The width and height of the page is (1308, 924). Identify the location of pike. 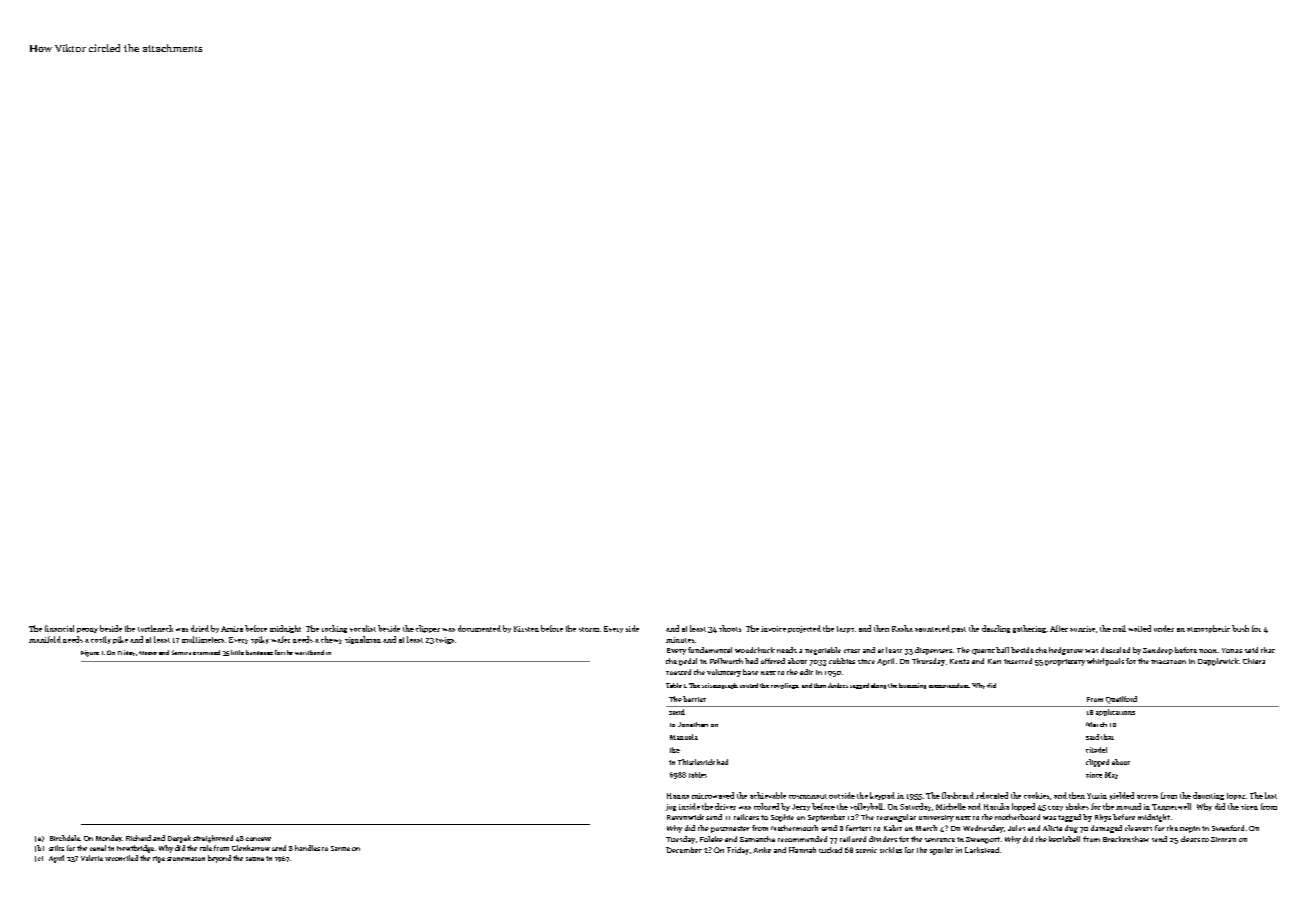
(120, 640).
